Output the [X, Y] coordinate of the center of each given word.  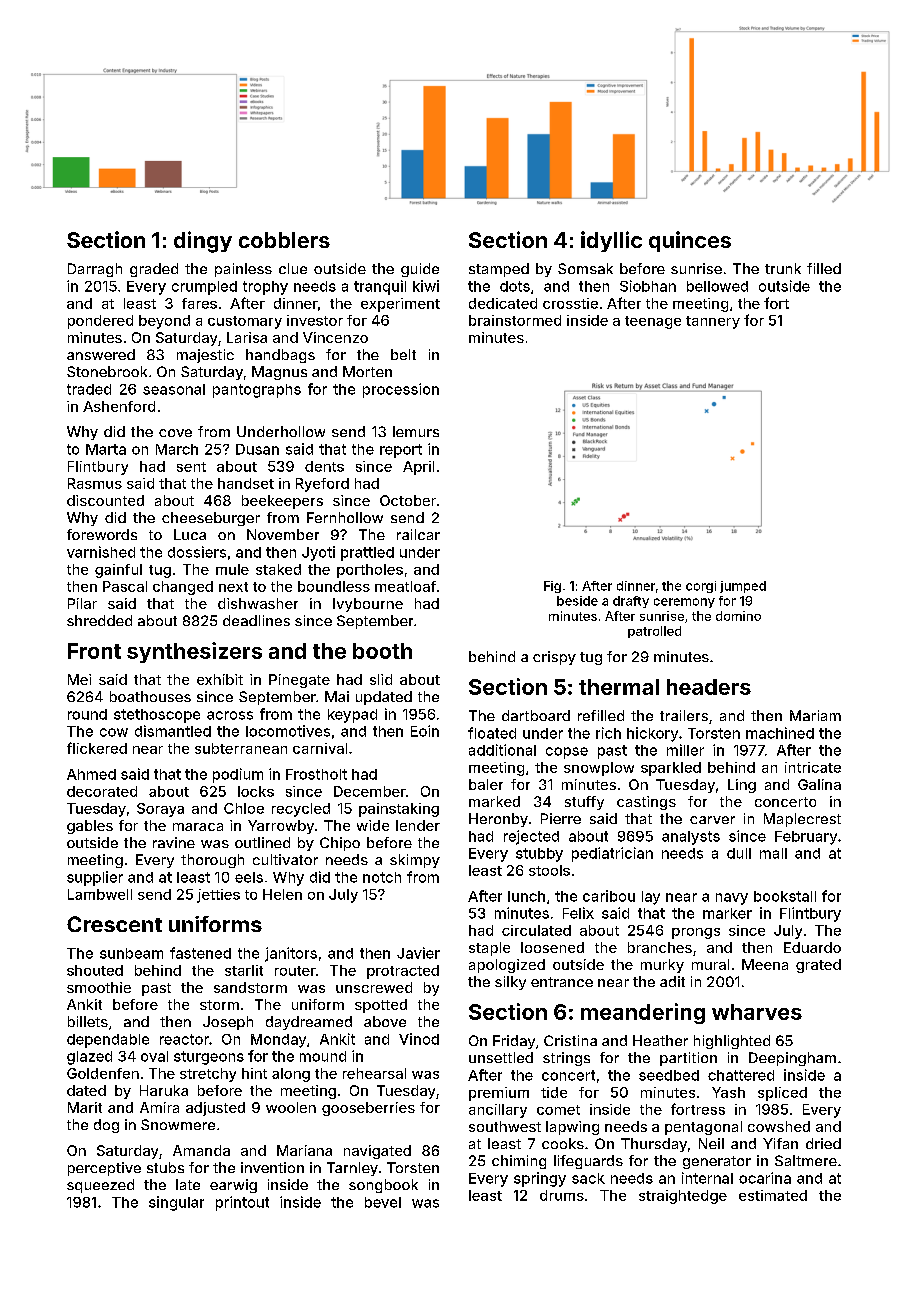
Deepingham [792, 1059]
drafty [631, 602]
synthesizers [194, 652]
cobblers [284, 240]
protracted [403, 972]
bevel [383, 1202]
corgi [701, 587]
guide [420, 270]
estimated [773, 1195]
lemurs [416, 431]
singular [176, 1203]
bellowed [717, 286]
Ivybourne [368, 605]
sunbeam [131, 953]
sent [191, 467]
